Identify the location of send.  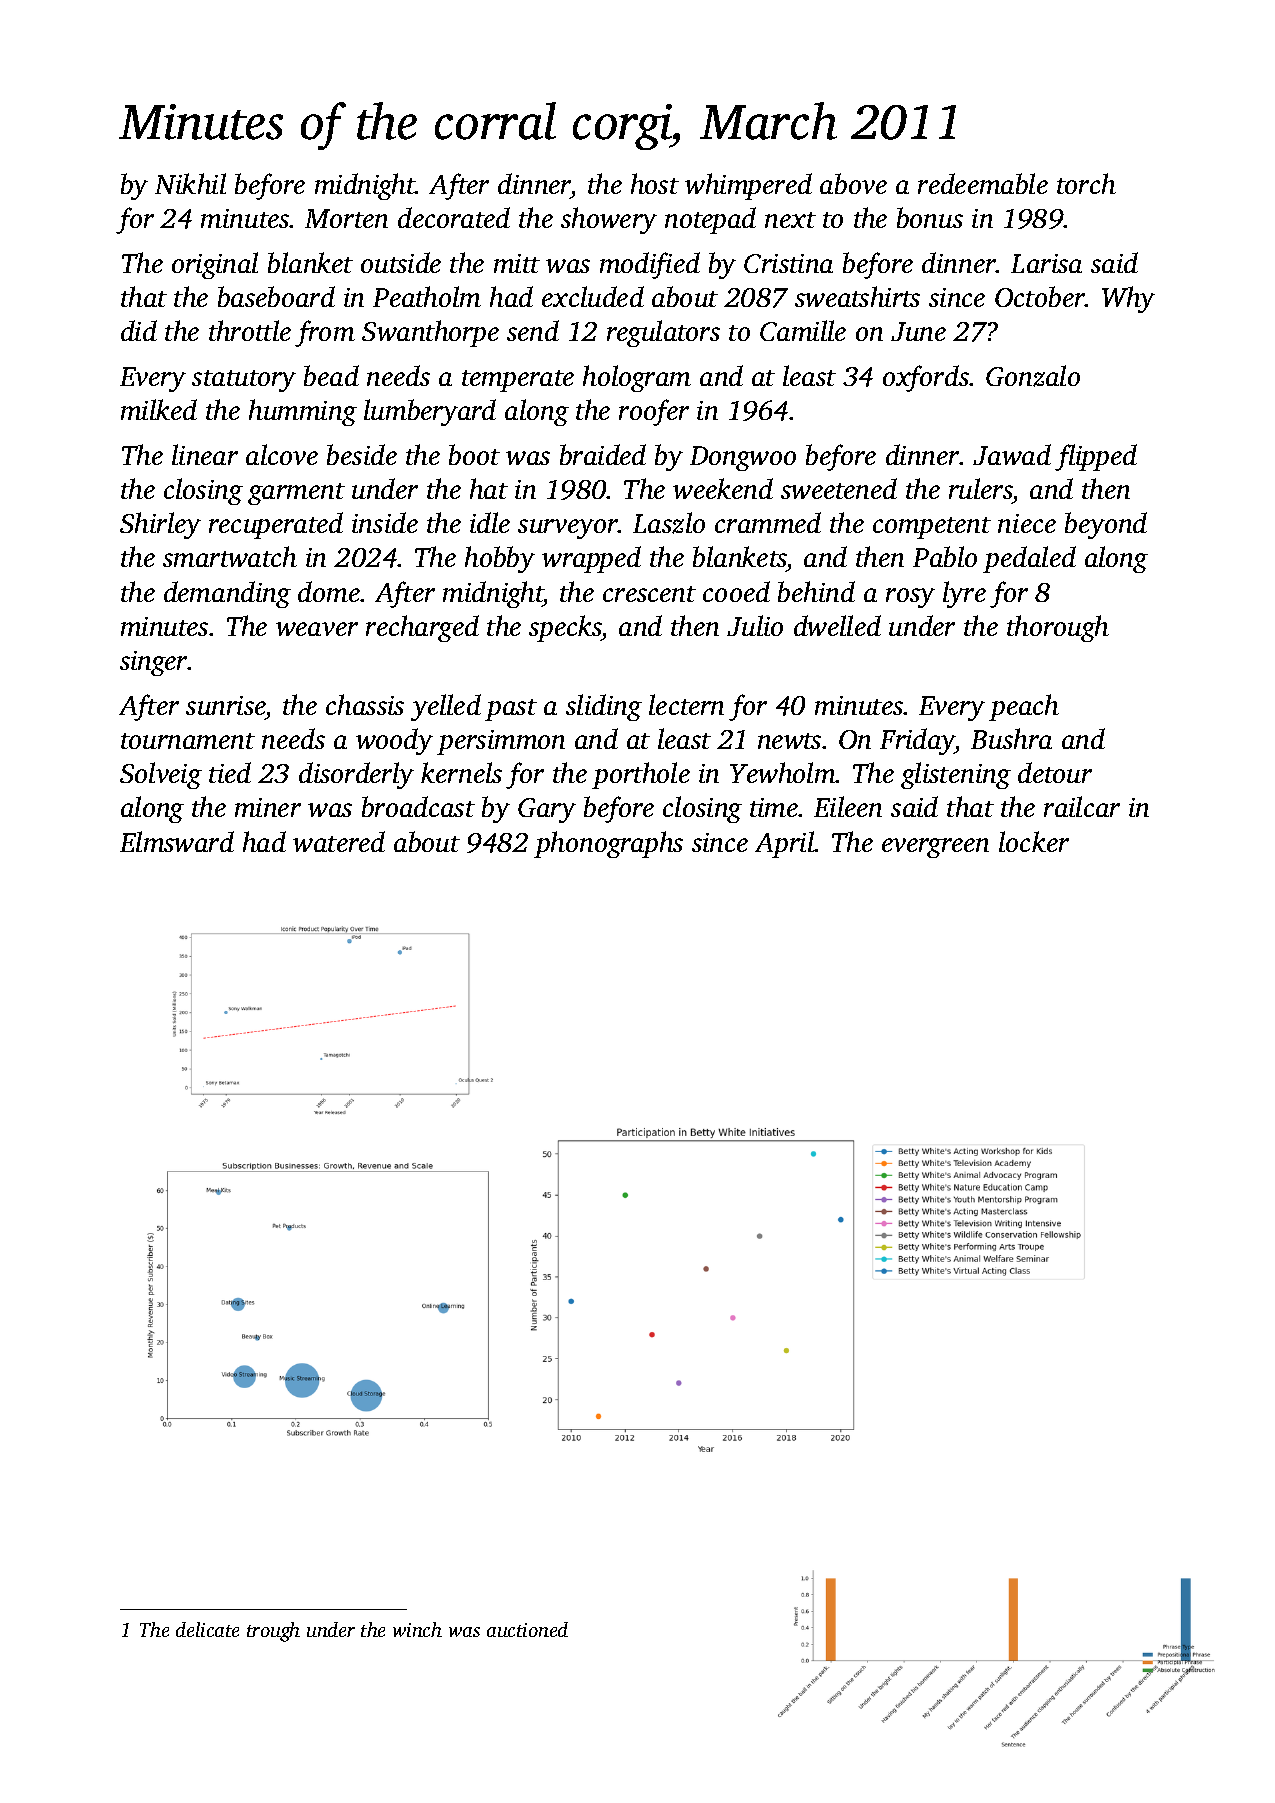
(533, 330).
